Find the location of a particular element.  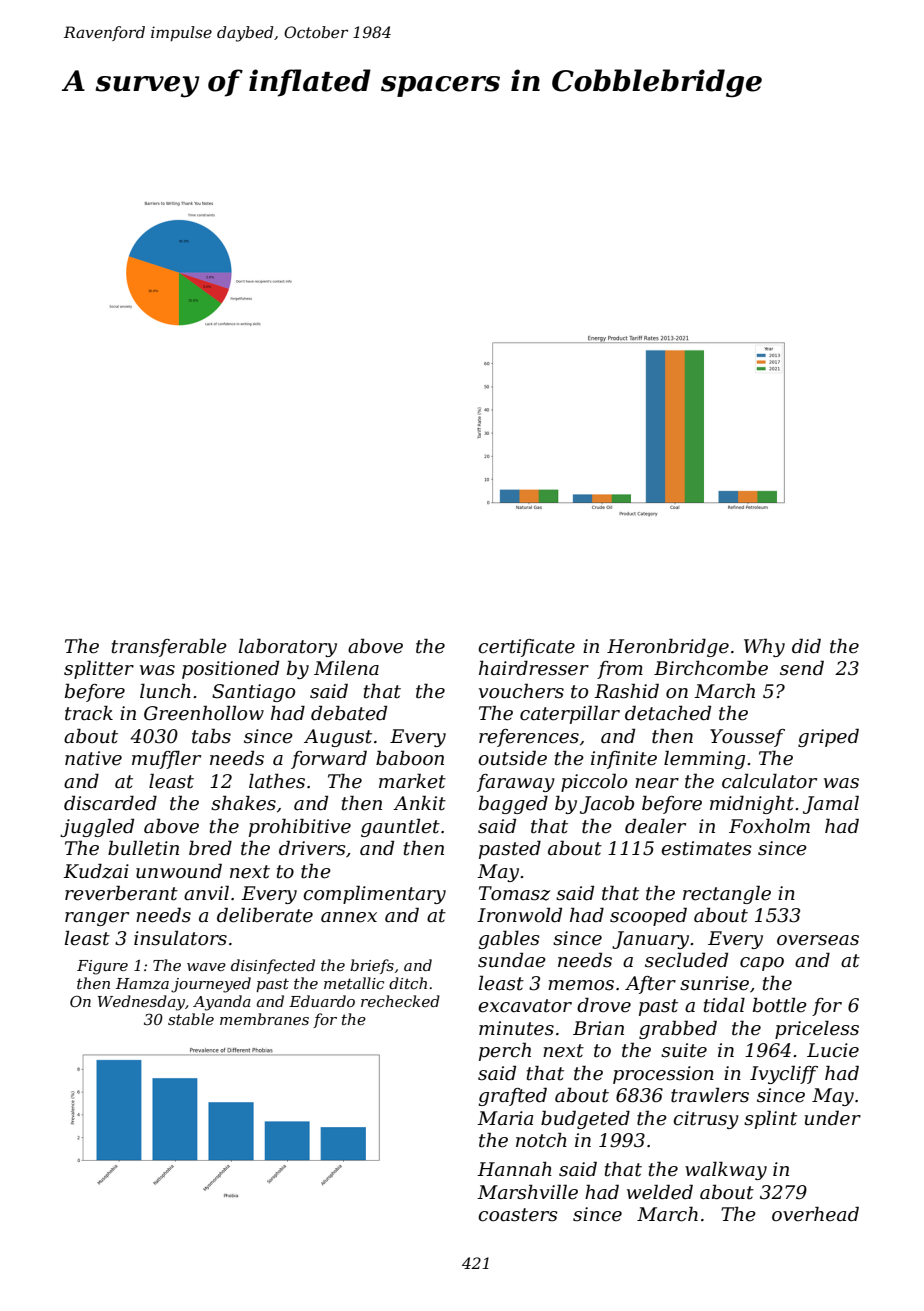

forward is located at coordinates (329, 759).
